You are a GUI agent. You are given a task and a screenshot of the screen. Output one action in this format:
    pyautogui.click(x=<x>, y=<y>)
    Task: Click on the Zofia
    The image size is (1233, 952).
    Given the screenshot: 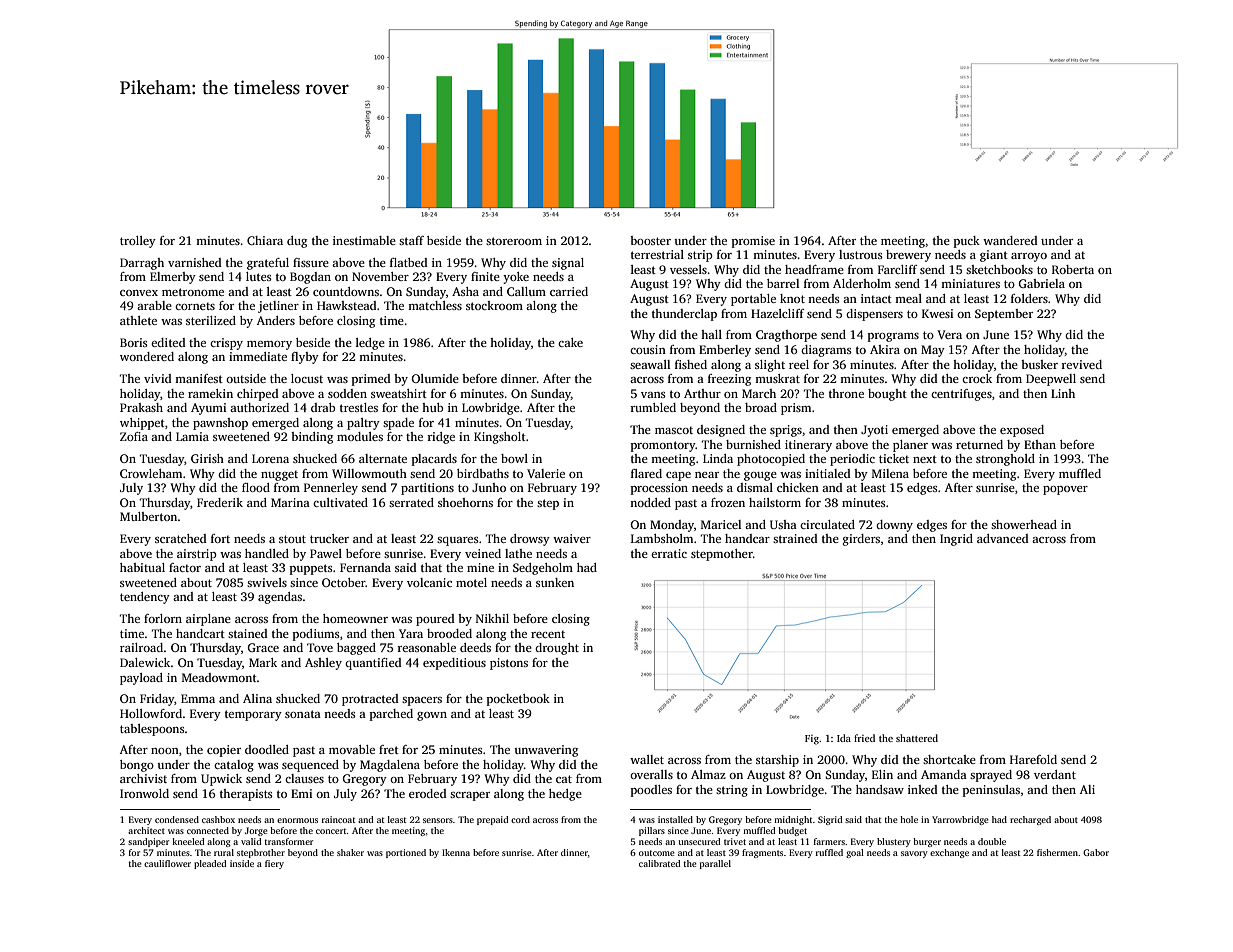 What is the action you would take?
    pyautogui.click(x=134, y=436)
